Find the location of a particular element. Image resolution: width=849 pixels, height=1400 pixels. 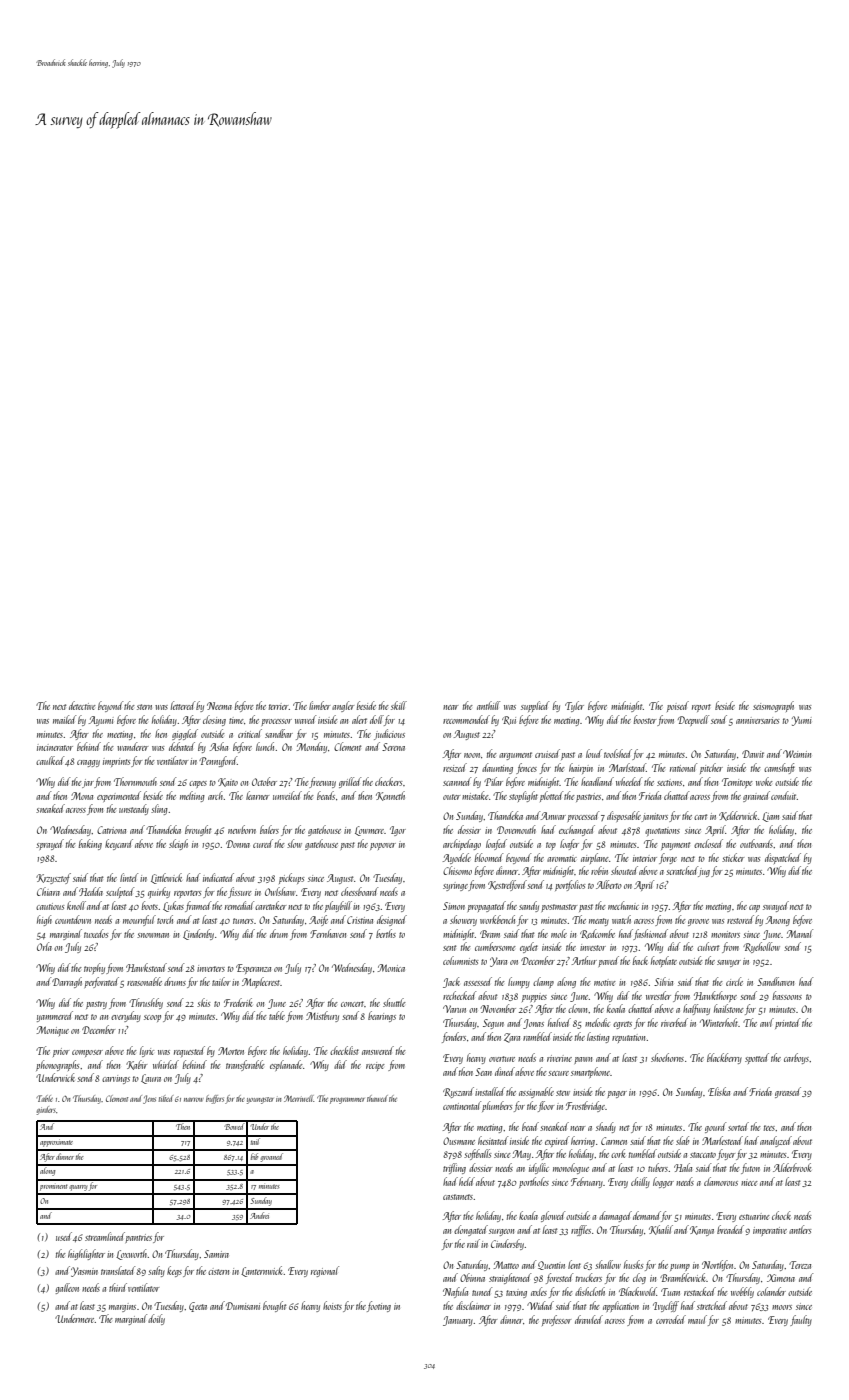

Silvia is located at coordinates (663, 981).
